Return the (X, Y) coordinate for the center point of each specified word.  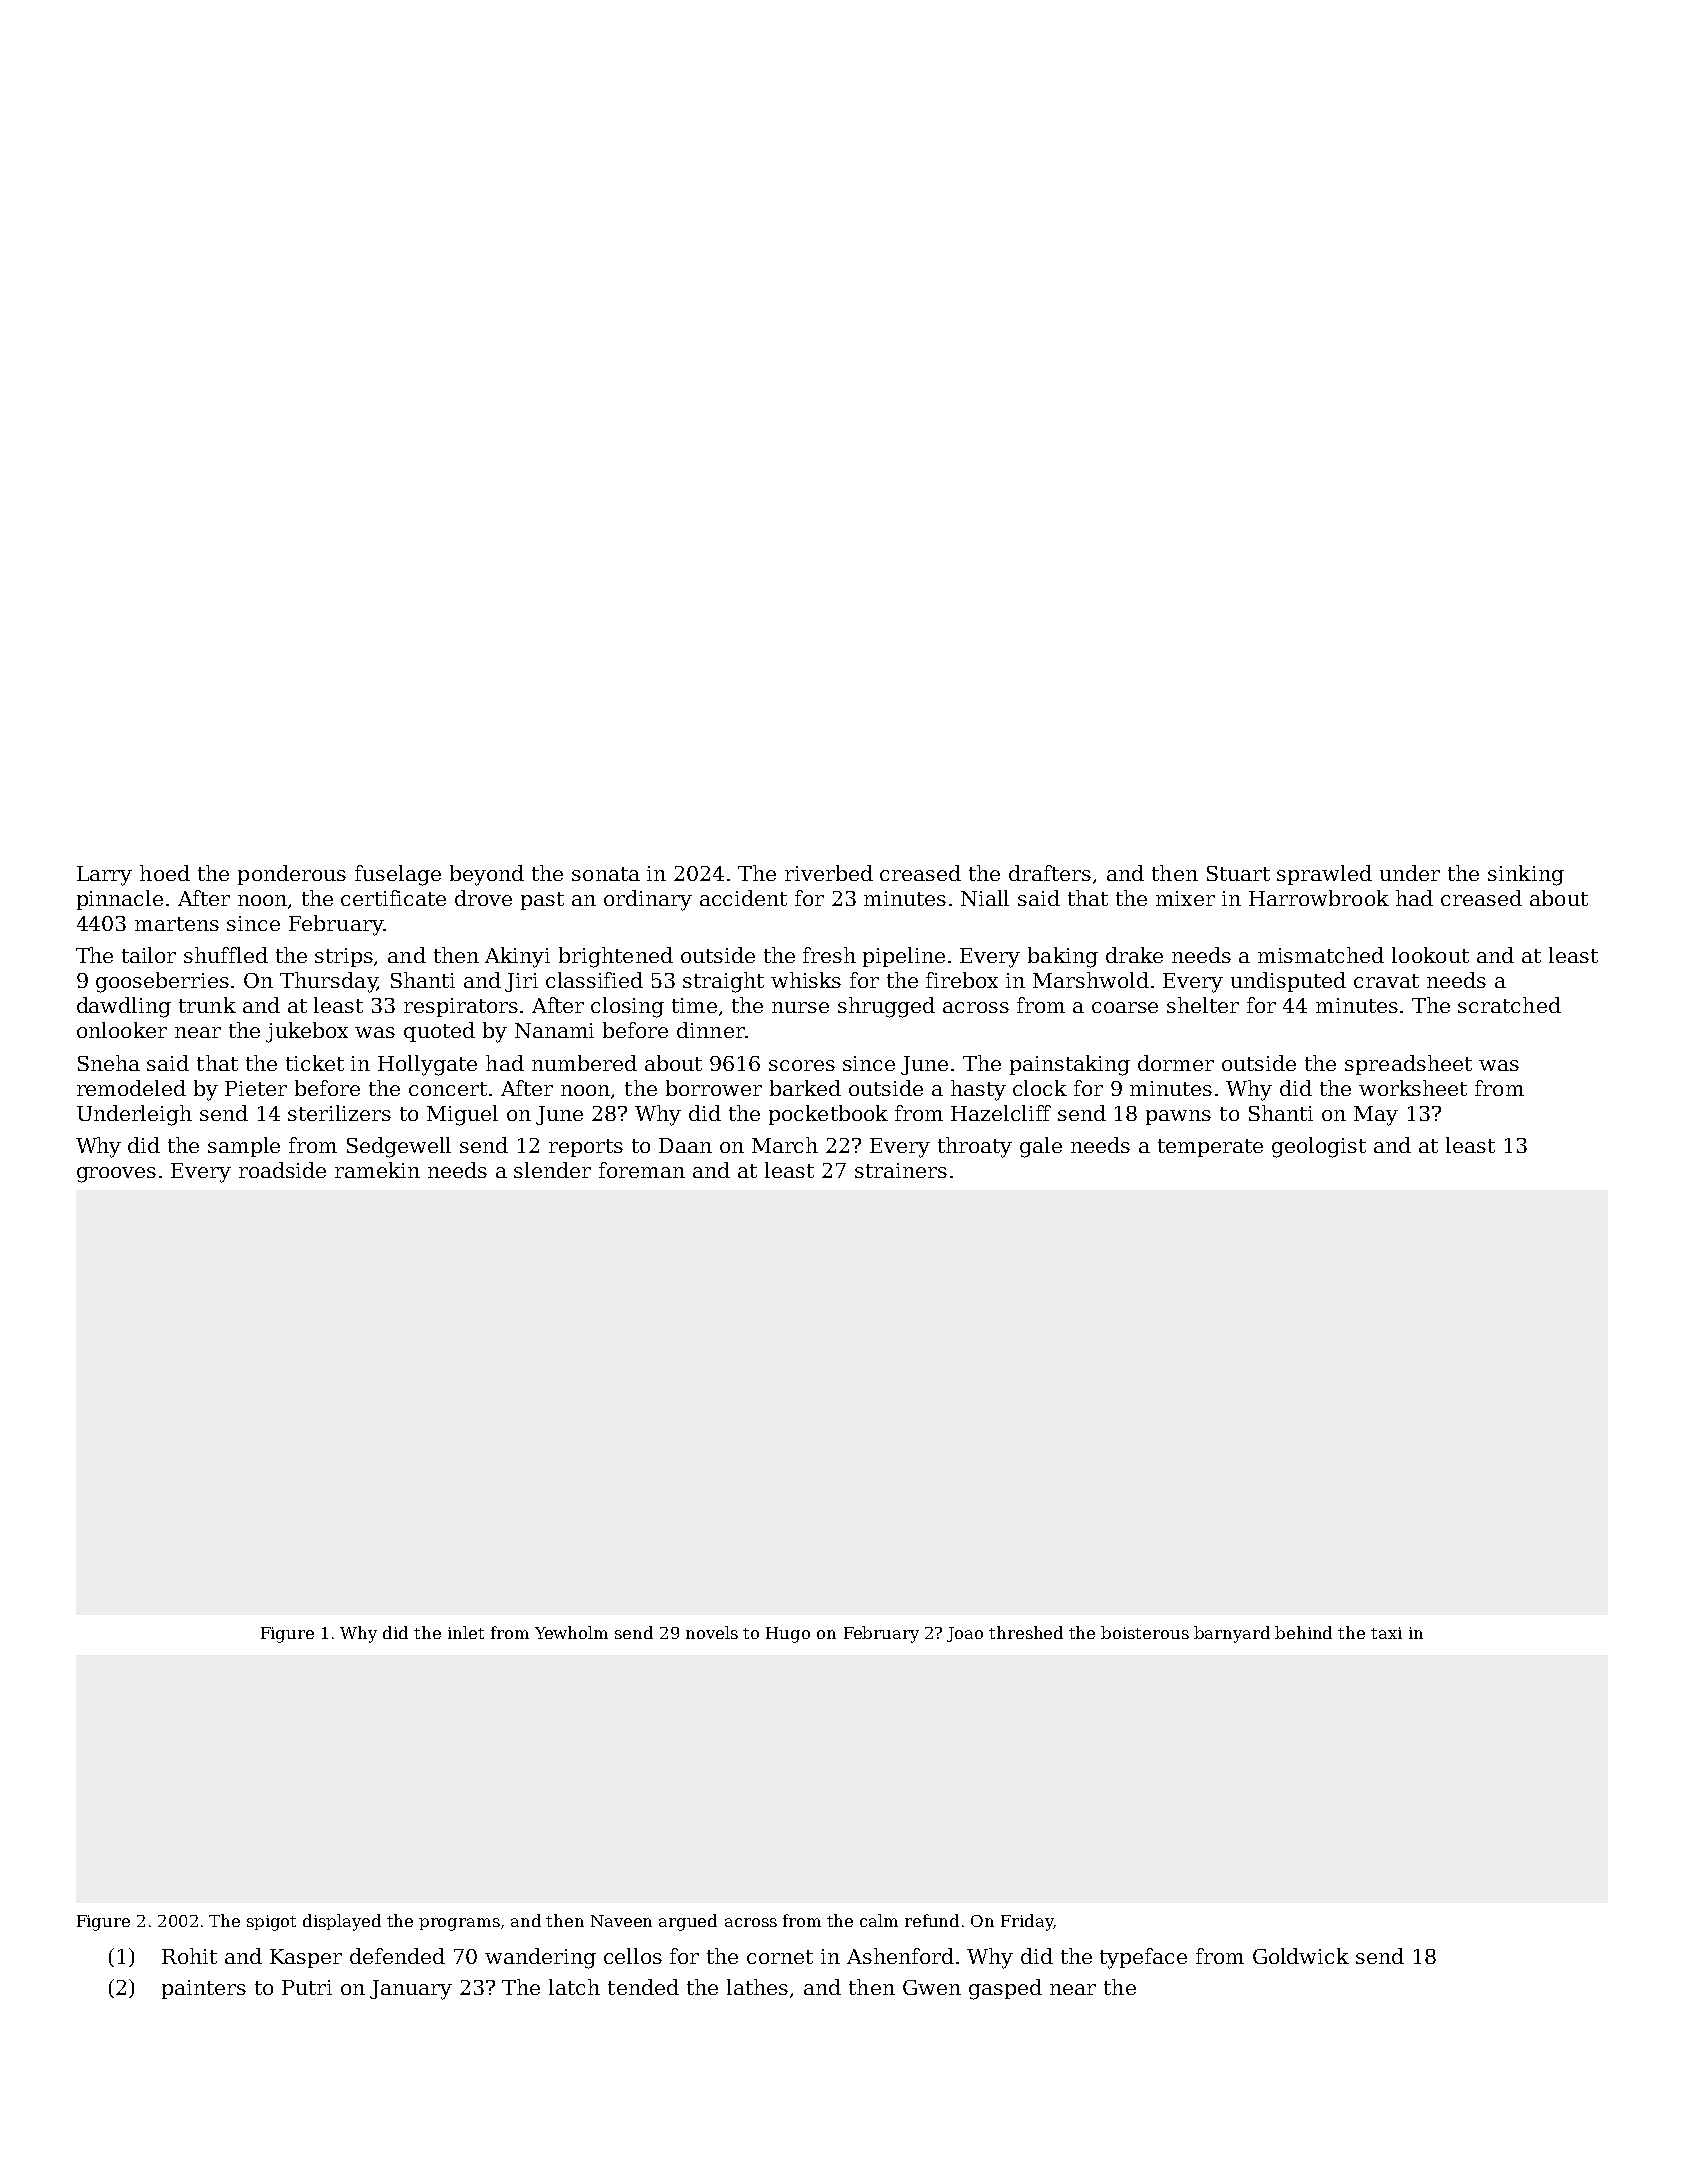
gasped (1005, 1989)
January (411, 1990)
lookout (1430, 955)
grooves (116, 1175)
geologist (1319, 1147)
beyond (487, 875)
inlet (466, 1632)
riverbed (829, 873)
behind (1303, 1632)
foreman (642, 1170)
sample (244, 1147)
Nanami (554, 1030)
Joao (965, 1634)
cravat (1386, 981)
